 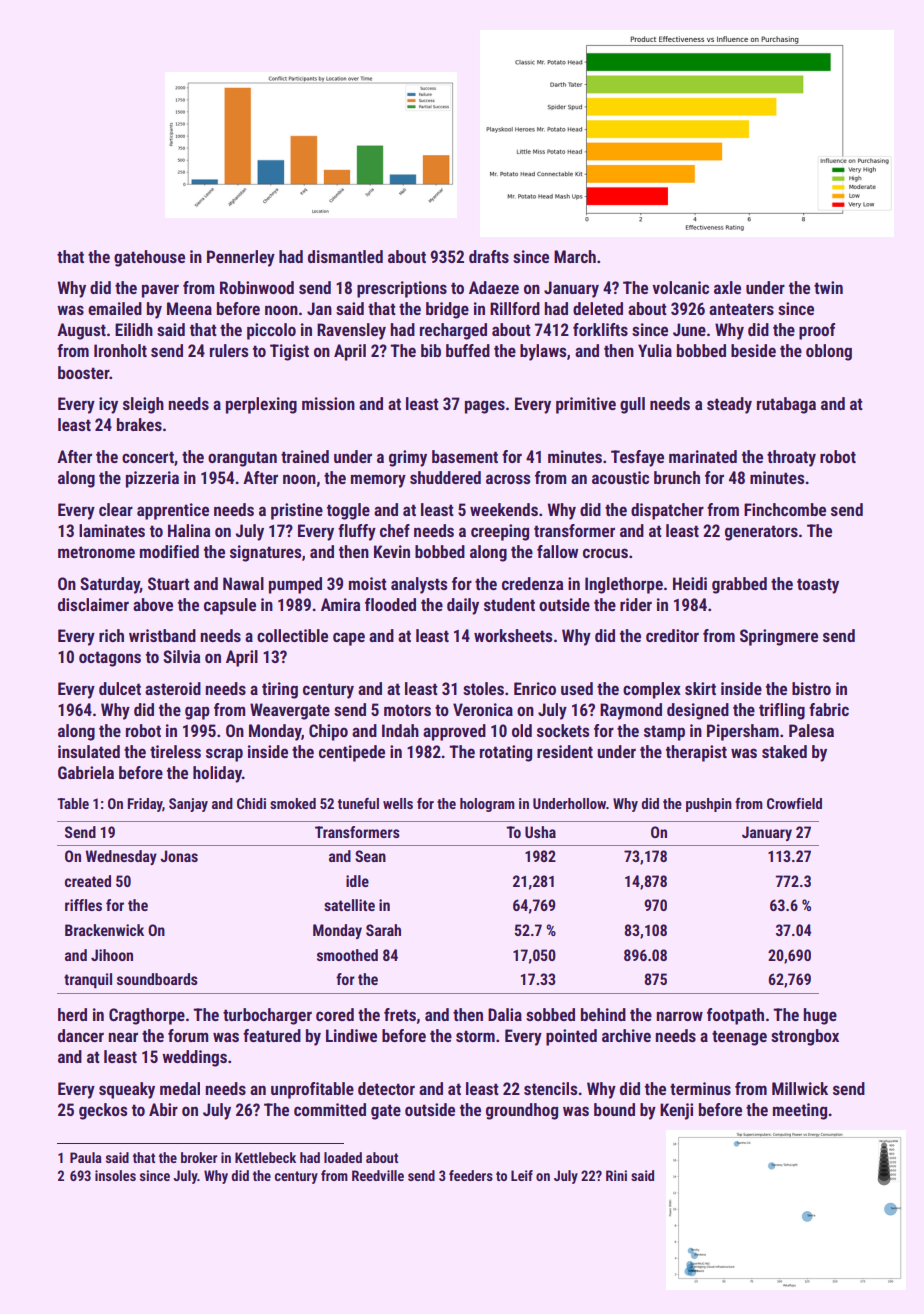 I want to click on insoles, so click(x=115, y=1175).
